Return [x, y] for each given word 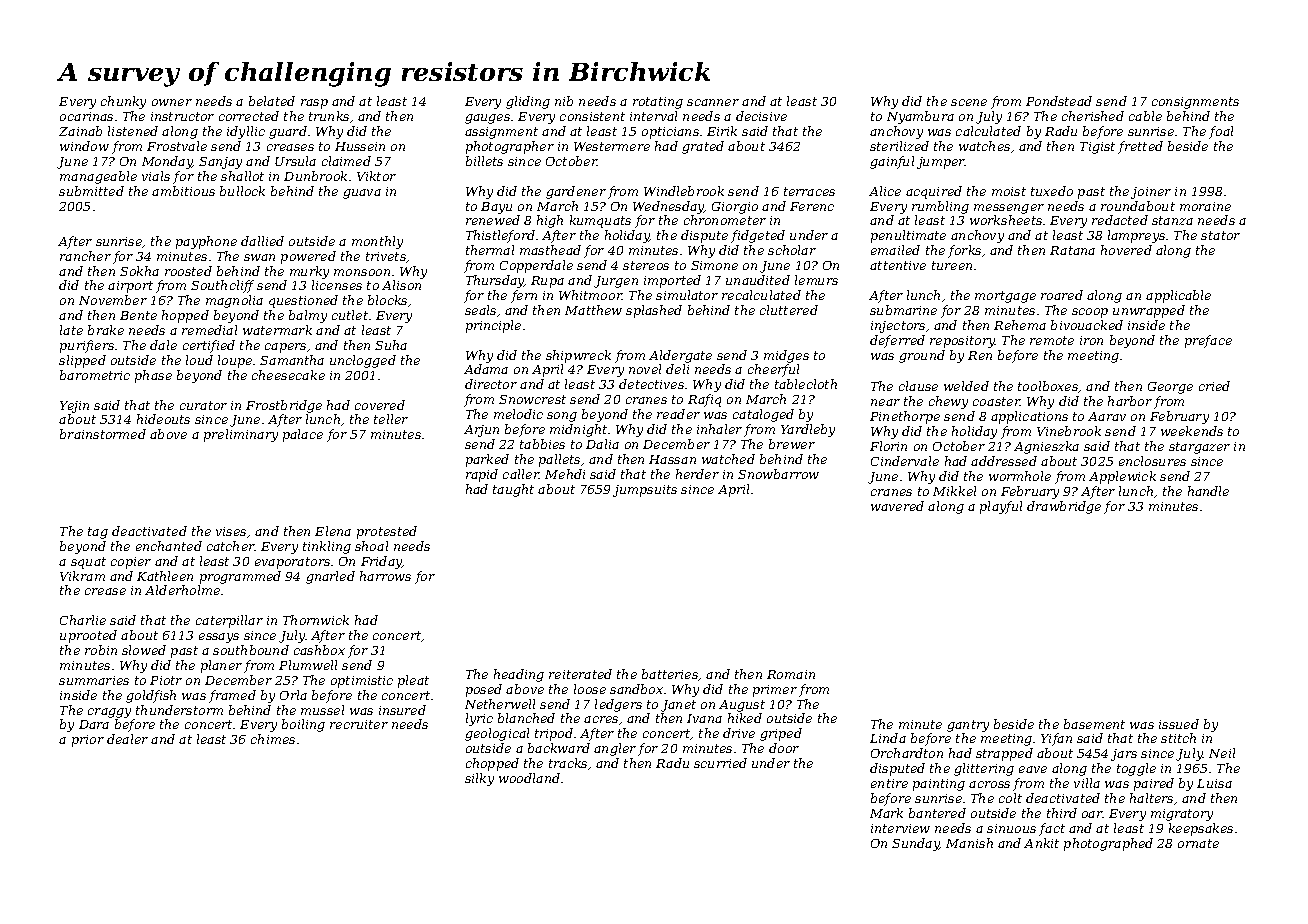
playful [1001, 507]
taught [513, 490]
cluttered [789, 310]
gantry [968, 726]
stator [1220, 235]
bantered [937, 813]
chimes [273, 739]
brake [106, 330]
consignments [1195, 103]
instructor [182, 116]
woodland [529, 778]
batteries [670, 675]
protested [387, 532]
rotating [658, 103]
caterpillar [229, 621]
